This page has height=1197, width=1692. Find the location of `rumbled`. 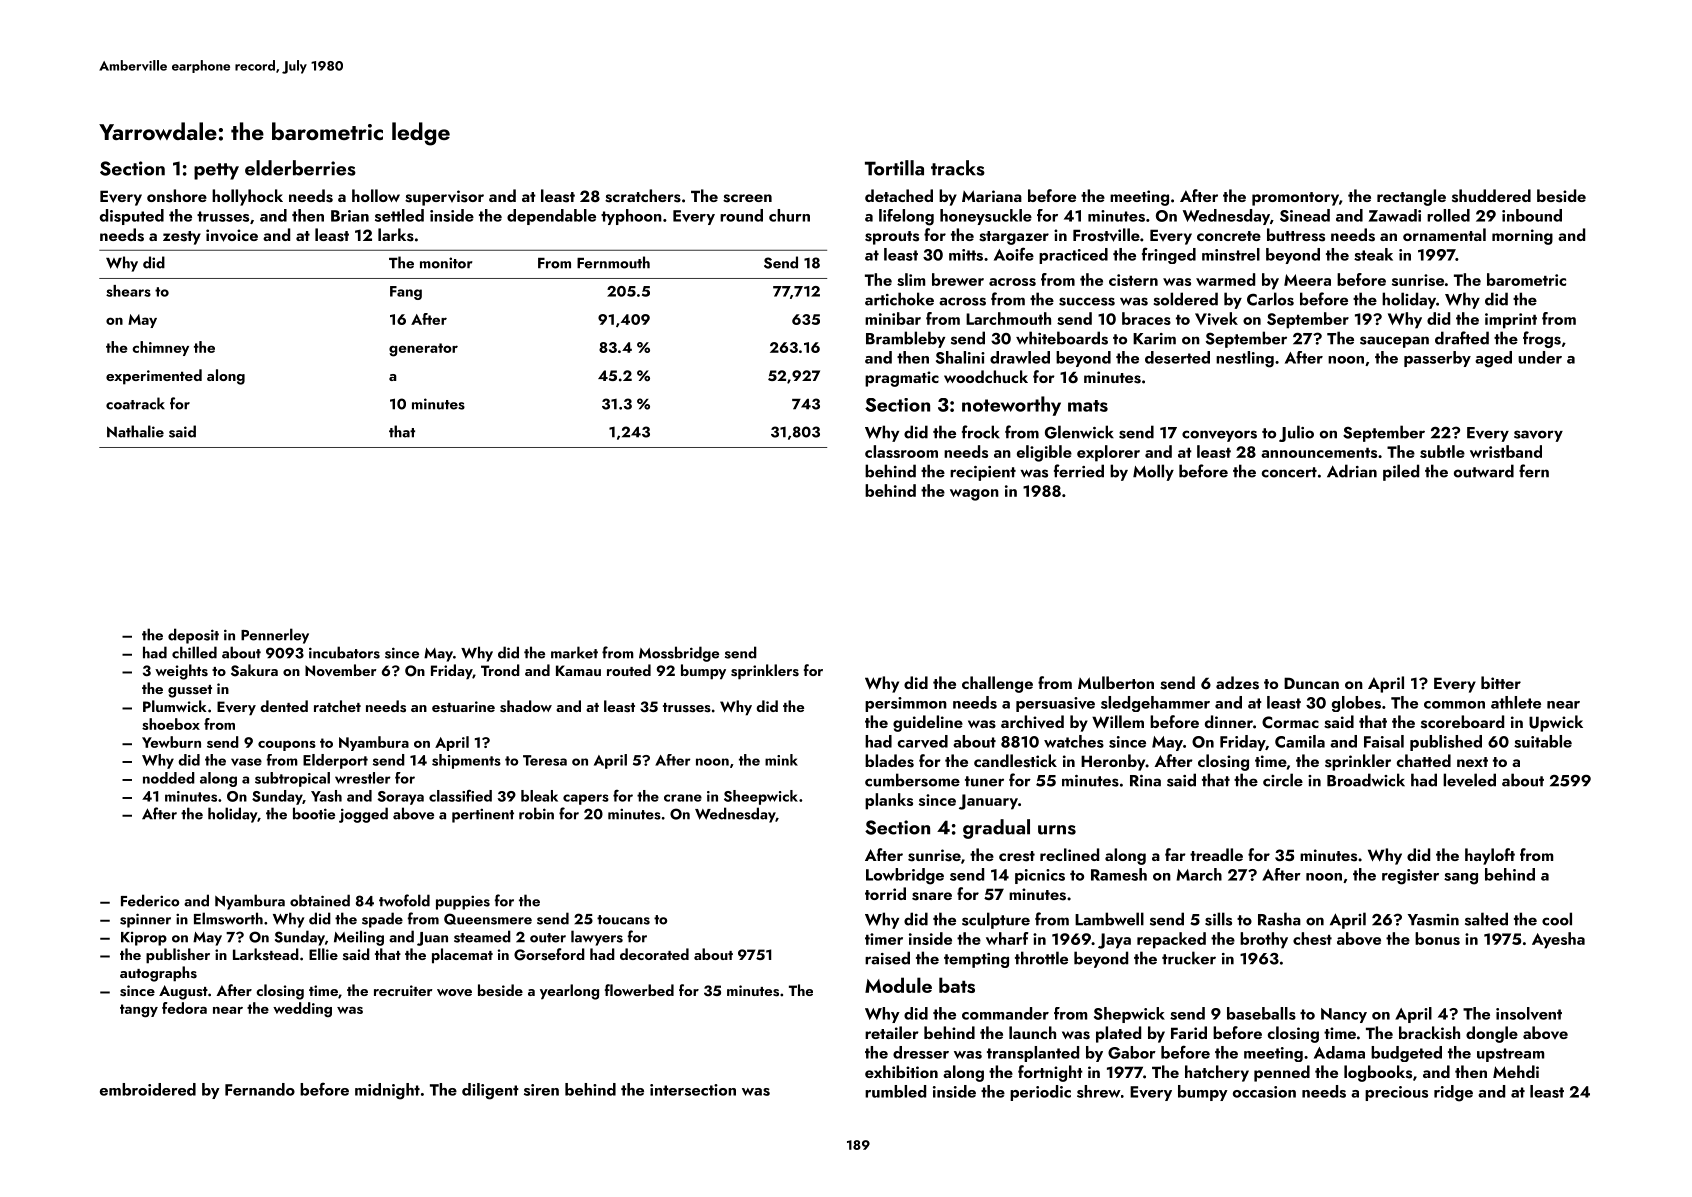

rumbled is located at coordinates (895, 1091).
